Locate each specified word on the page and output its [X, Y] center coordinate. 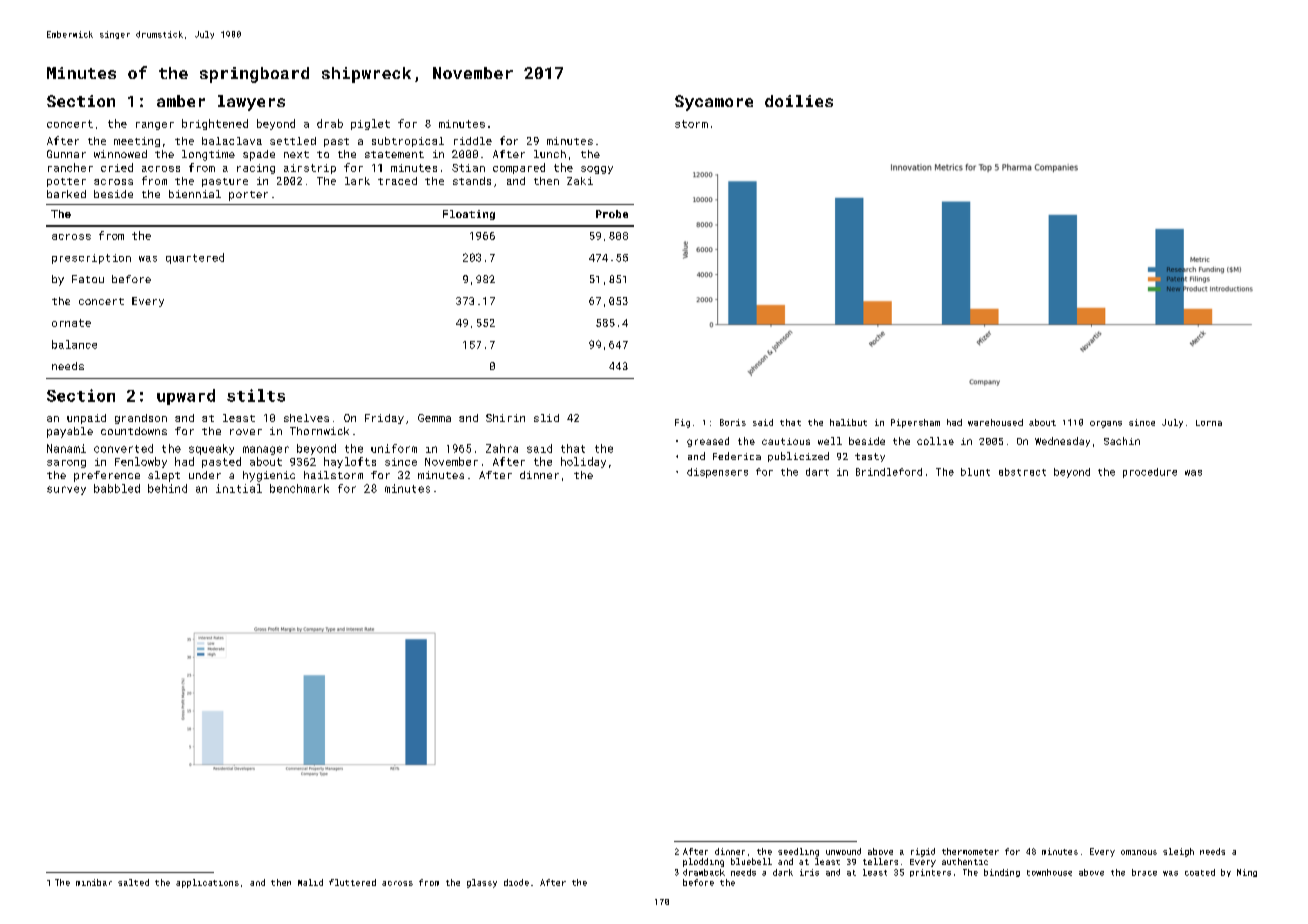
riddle [473, 141]
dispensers [717, 473]
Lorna [1209, 423]
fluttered [352, 882]
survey [66, 490]
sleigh [1178, 852]
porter [248, 196]
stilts [256, 395]
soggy [597, 170]
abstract [1022, 472]
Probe [612, 214]
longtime [208, 155]
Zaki [580, 181]
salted [133, 882]
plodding [703, 862]
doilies [799, 101]
